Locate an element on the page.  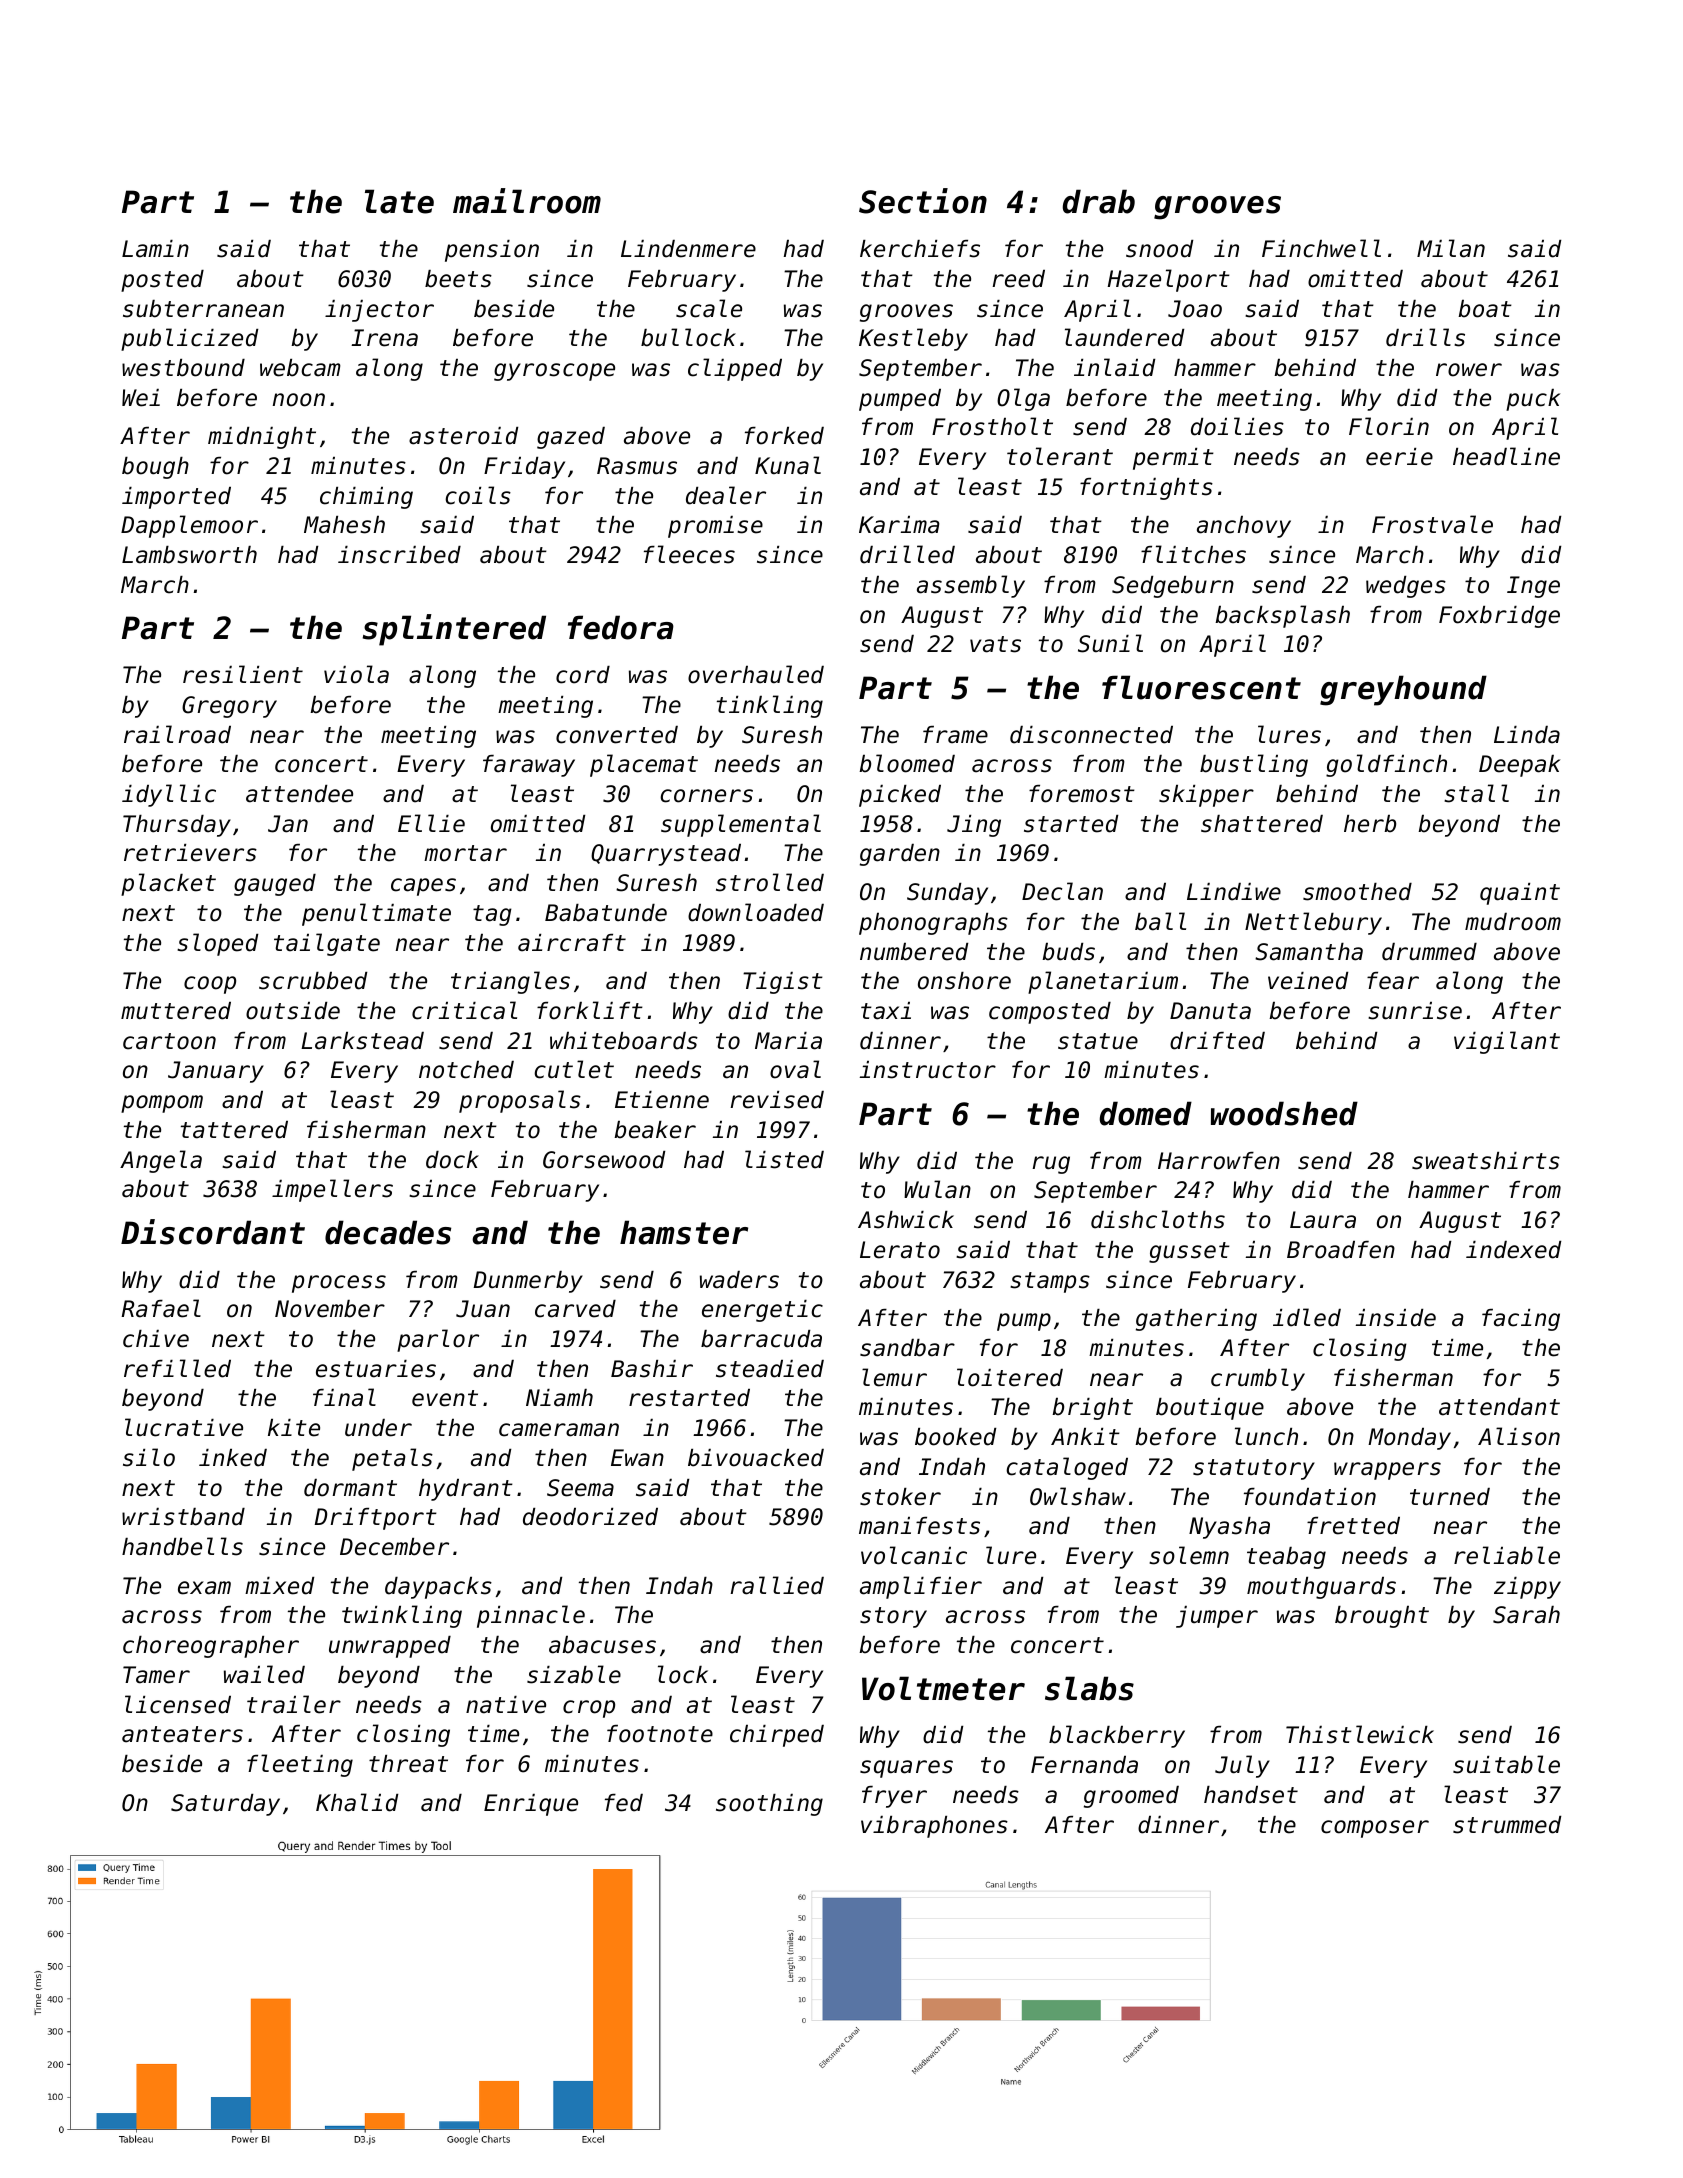
frame is located at coordinates (955, 735).
